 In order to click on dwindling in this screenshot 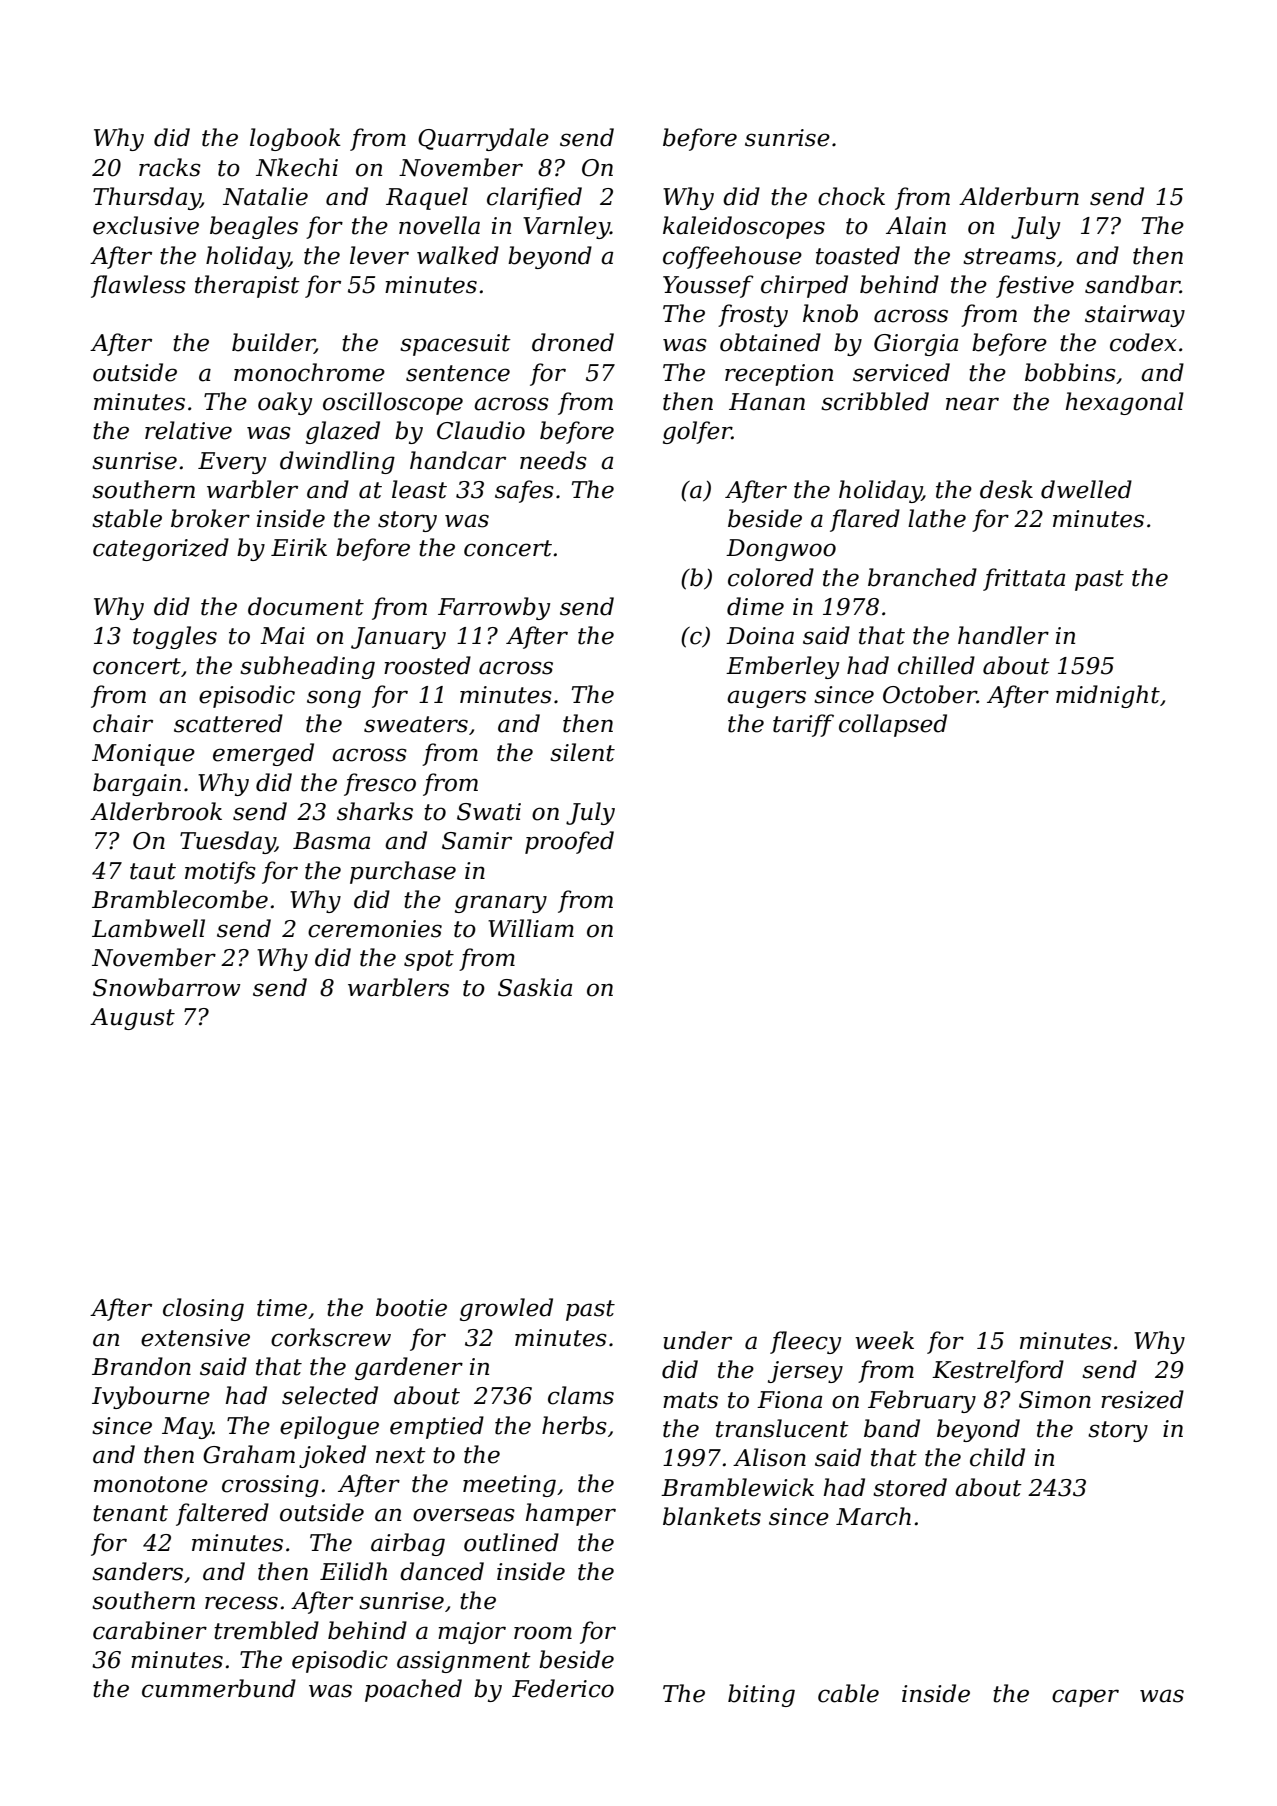, I will do `click(337, 462)`.
